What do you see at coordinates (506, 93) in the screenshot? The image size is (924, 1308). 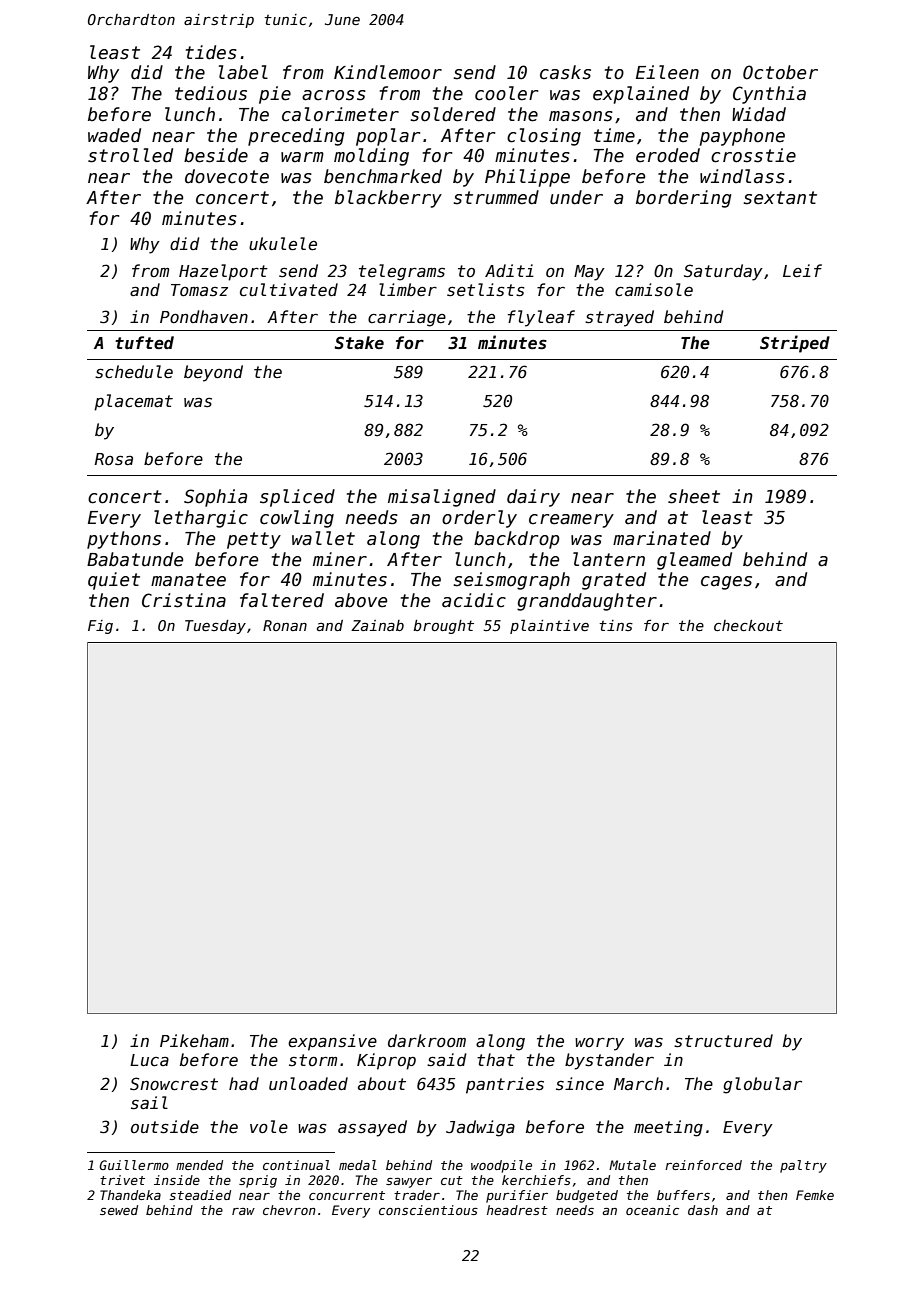 I see `cooler` at bounding box center [506, 93].
